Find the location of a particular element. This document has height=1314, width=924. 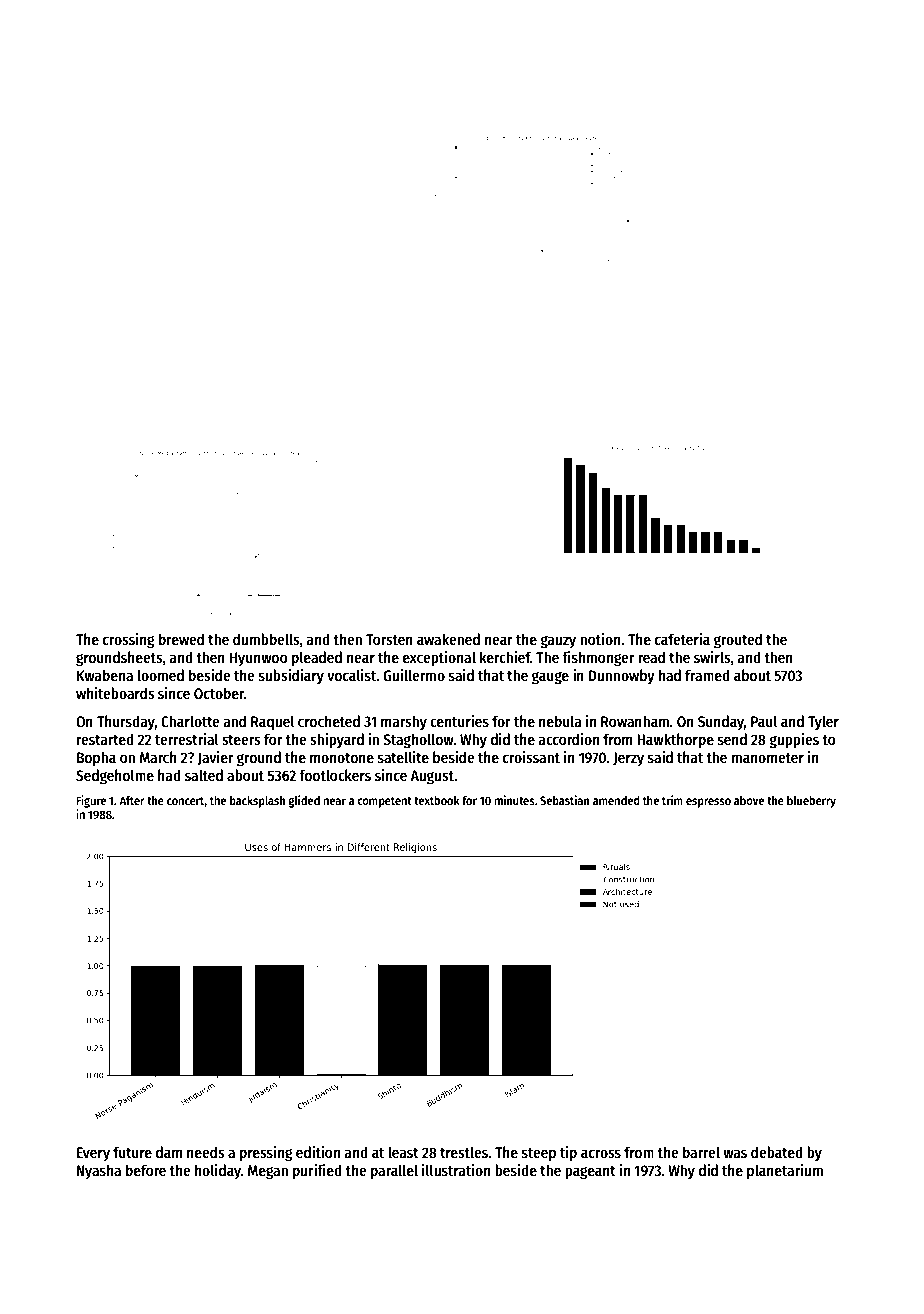

competent is located at coordinates (384, 802).
